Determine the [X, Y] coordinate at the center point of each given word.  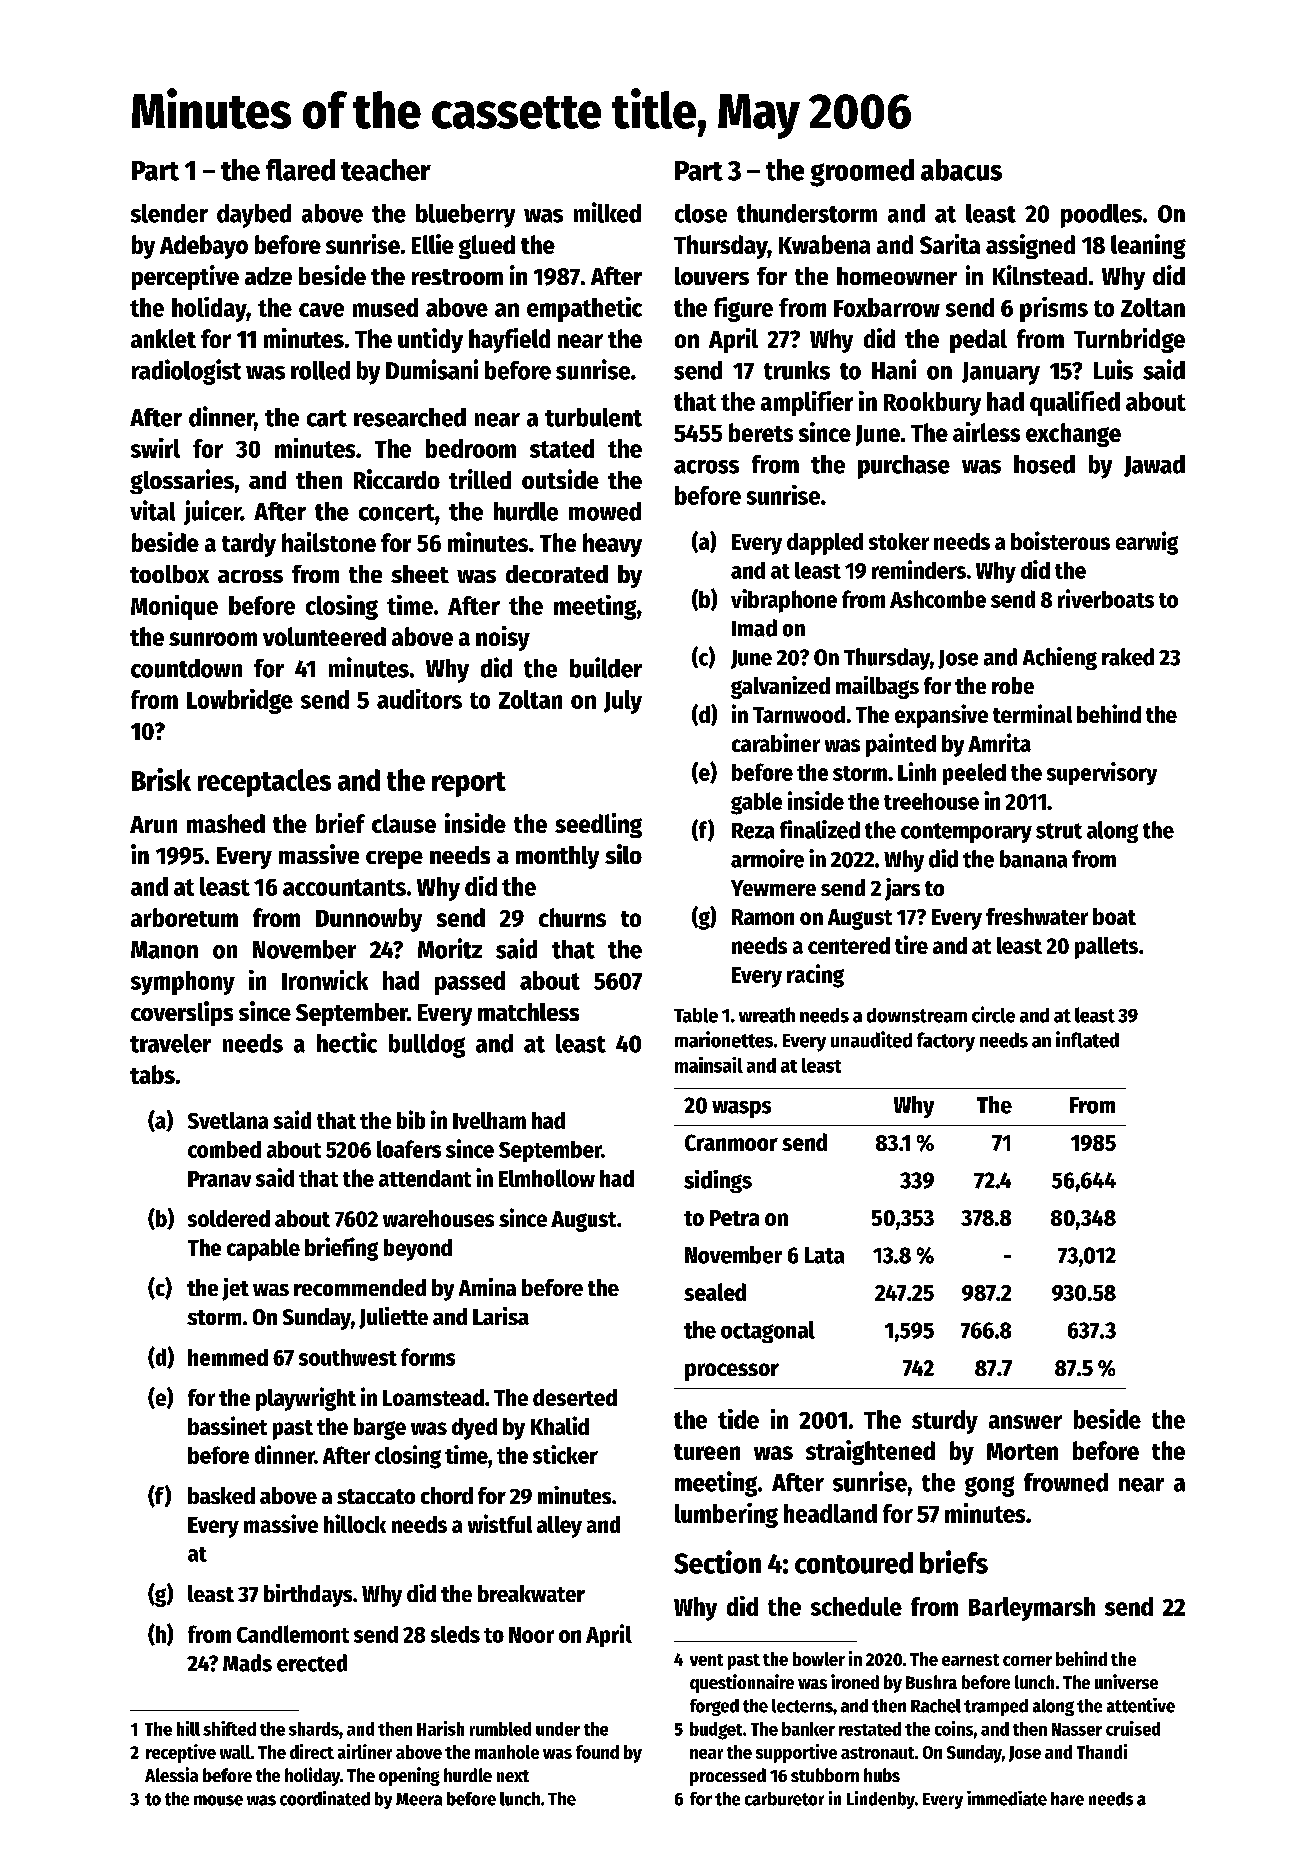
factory [946, 1042]
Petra [734, 1218]
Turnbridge [1129, 340]
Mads [247, 1663]
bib [411, 1119]
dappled [825, 544]
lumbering [726, 1515]
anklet [163, 338]
